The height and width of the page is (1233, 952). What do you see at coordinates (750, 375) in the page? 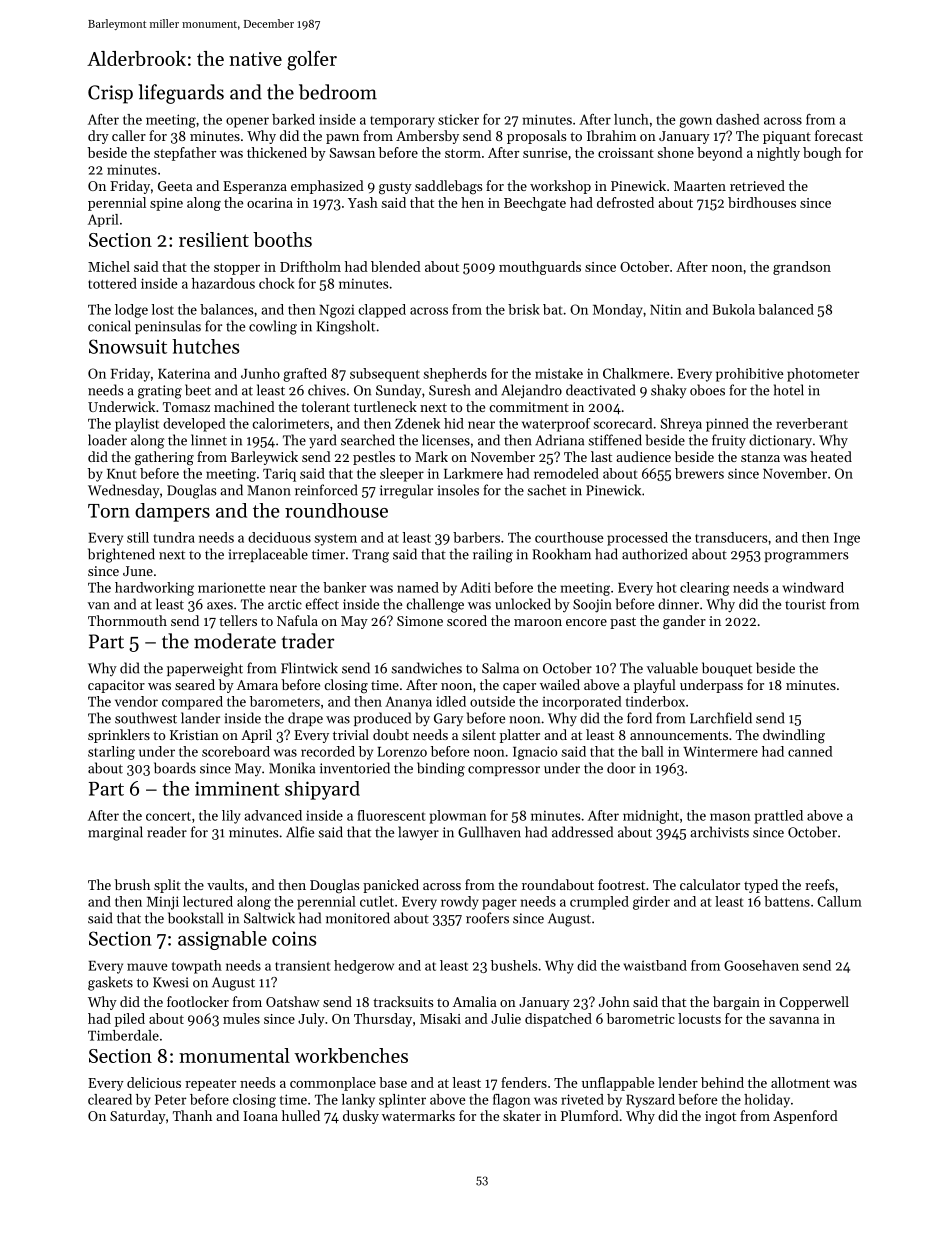
I see `prohibitive` at bounding box center [750, 375].
